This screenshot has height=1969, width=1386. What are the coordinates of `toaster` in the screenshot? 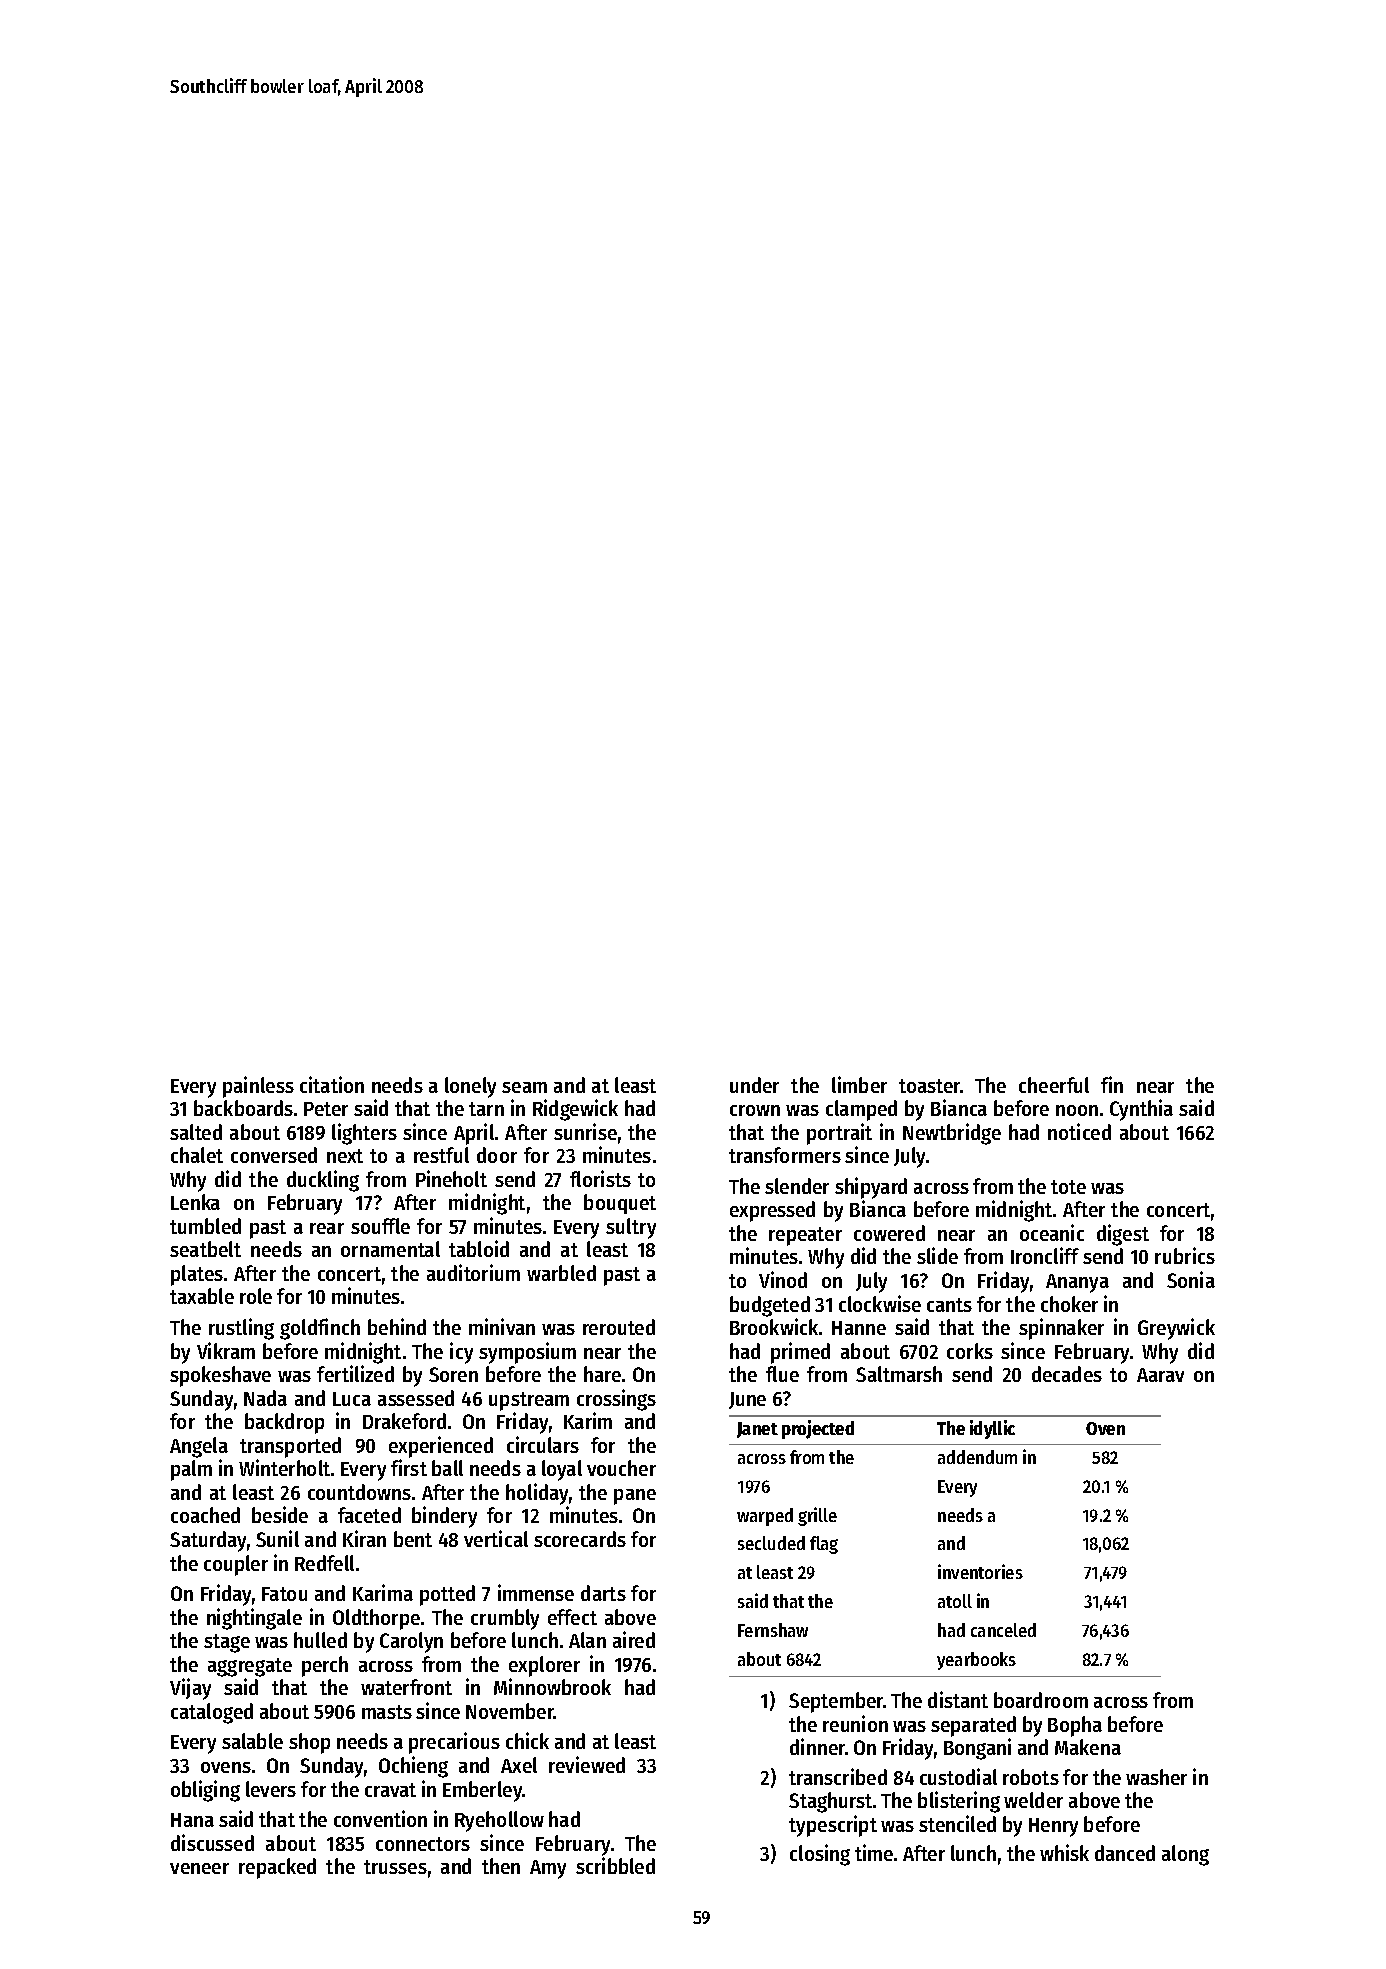 It's located at (930, 1086).
